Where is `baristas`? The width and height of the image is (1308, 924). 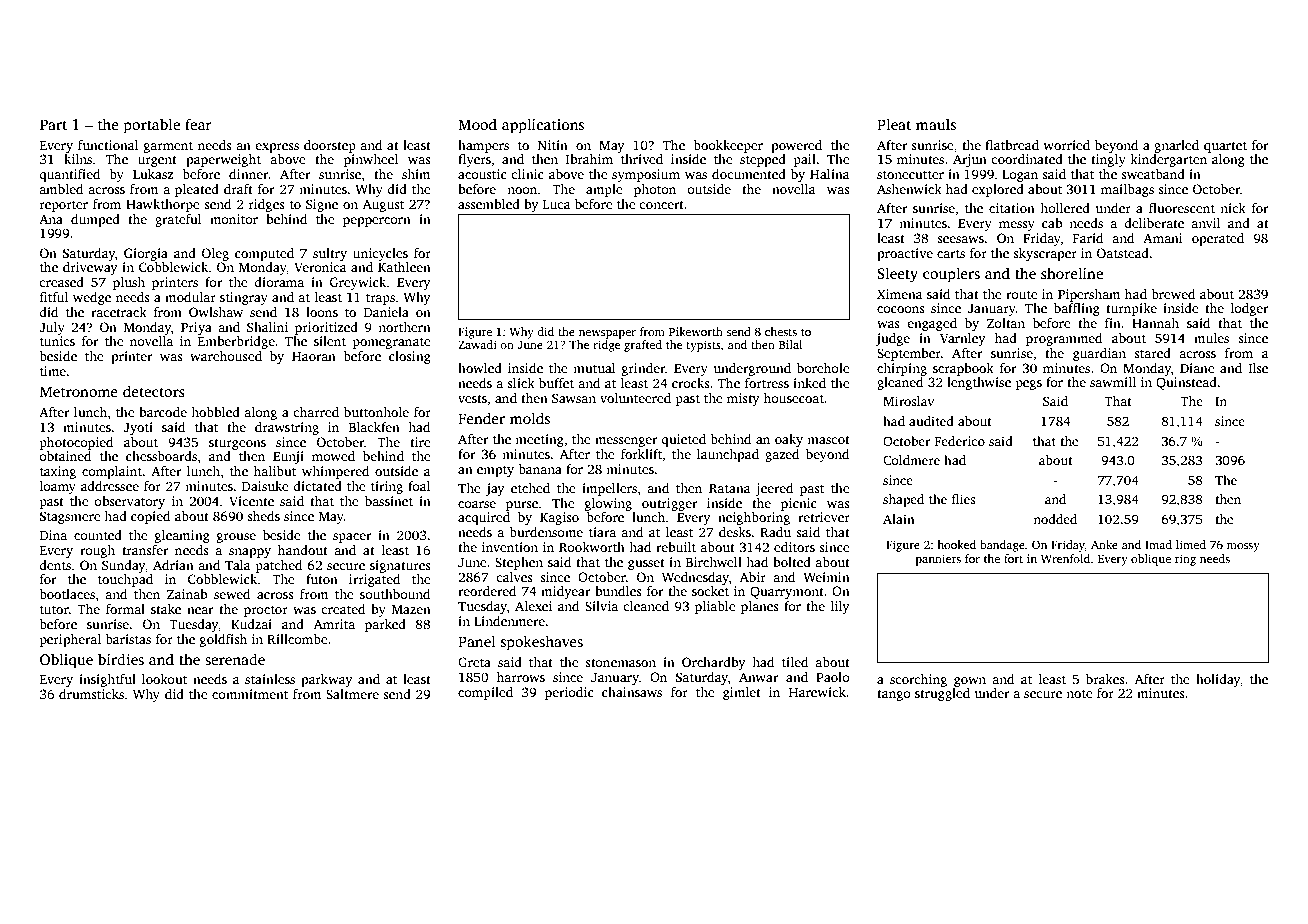 baristas is located at coordinates (128, 639).
